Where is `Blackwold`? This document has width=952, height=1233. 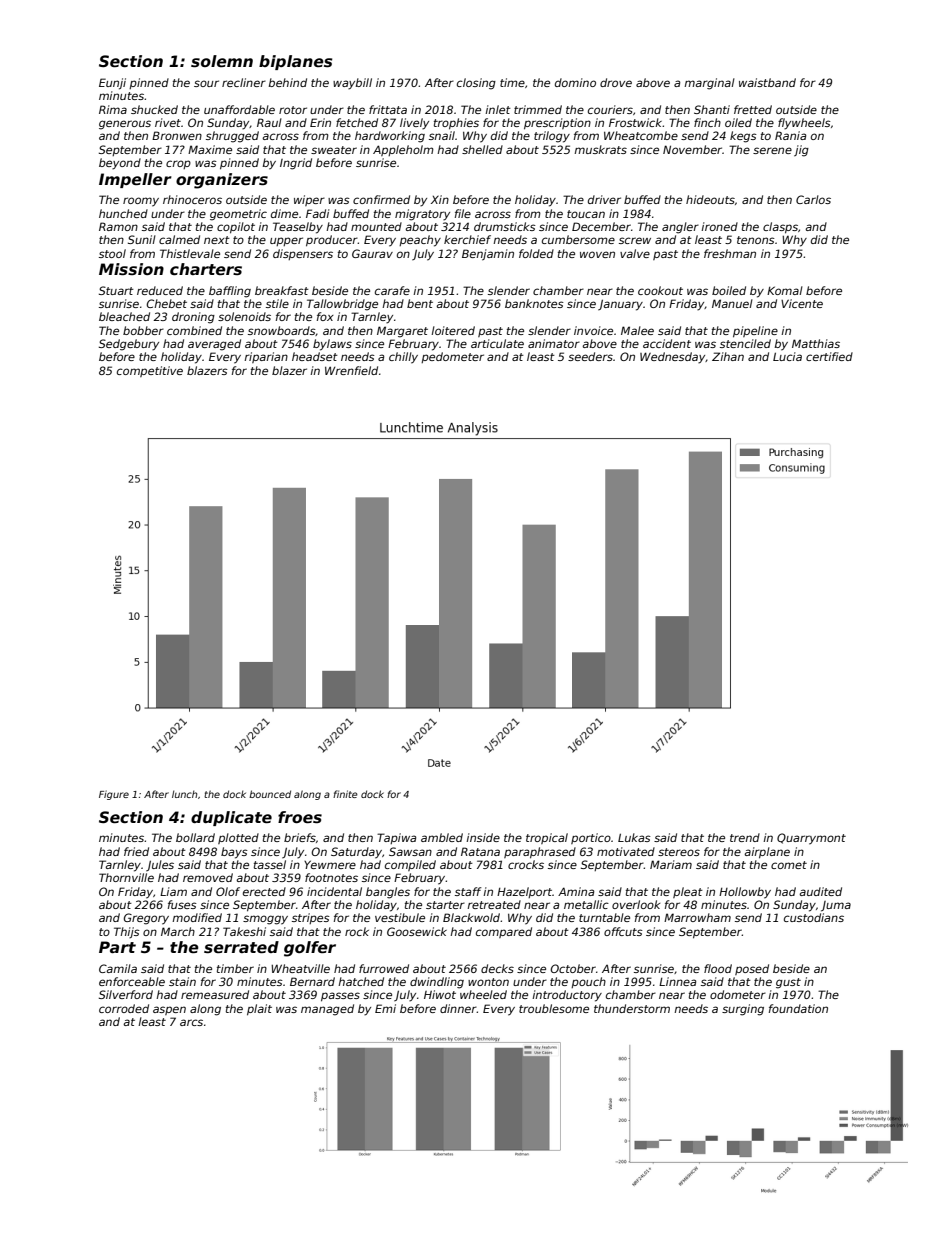 Blackwold is located at coordinates (471, 917).
